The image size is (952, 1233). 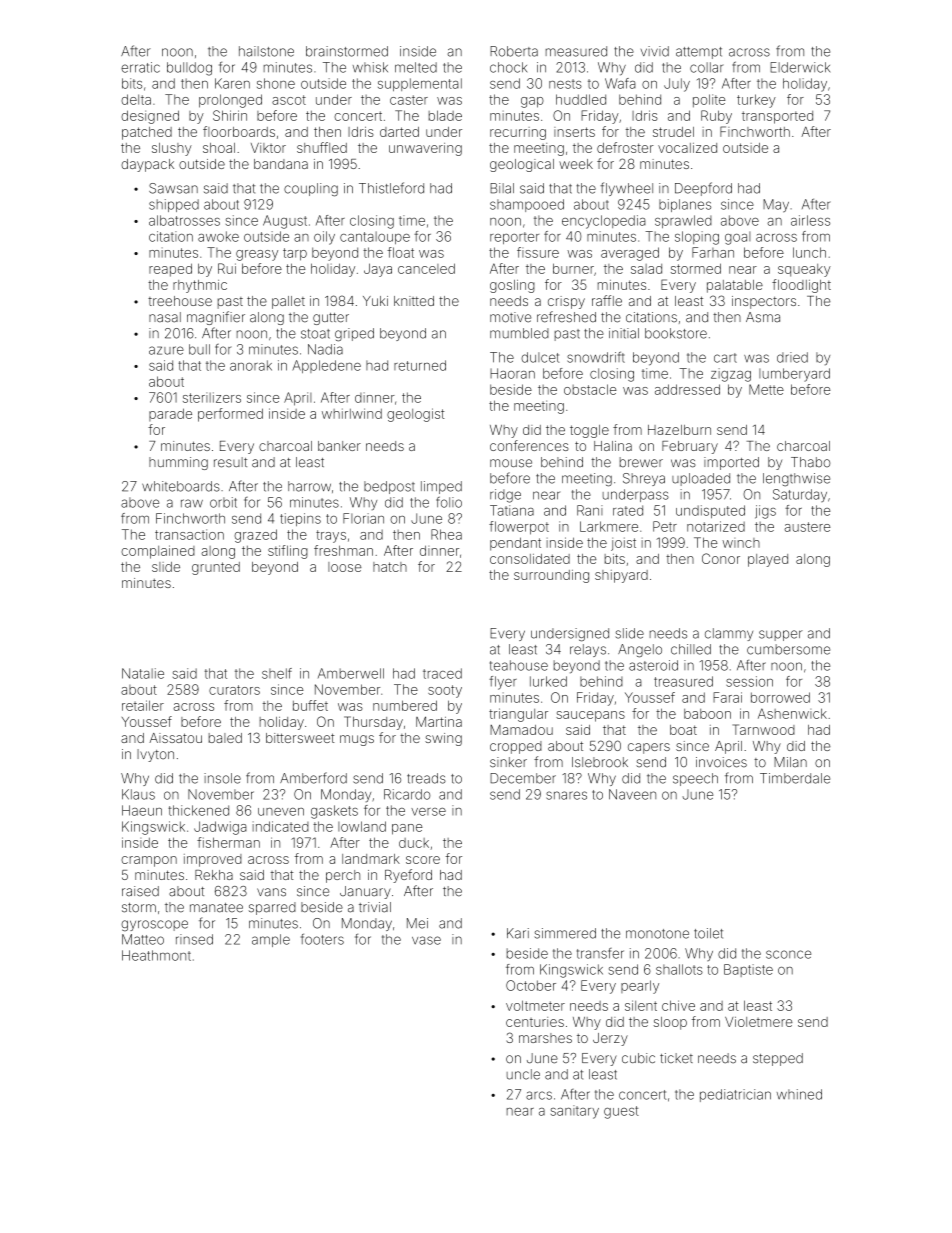 I want to click on voltmeter, so click(x=535, y=1005).
